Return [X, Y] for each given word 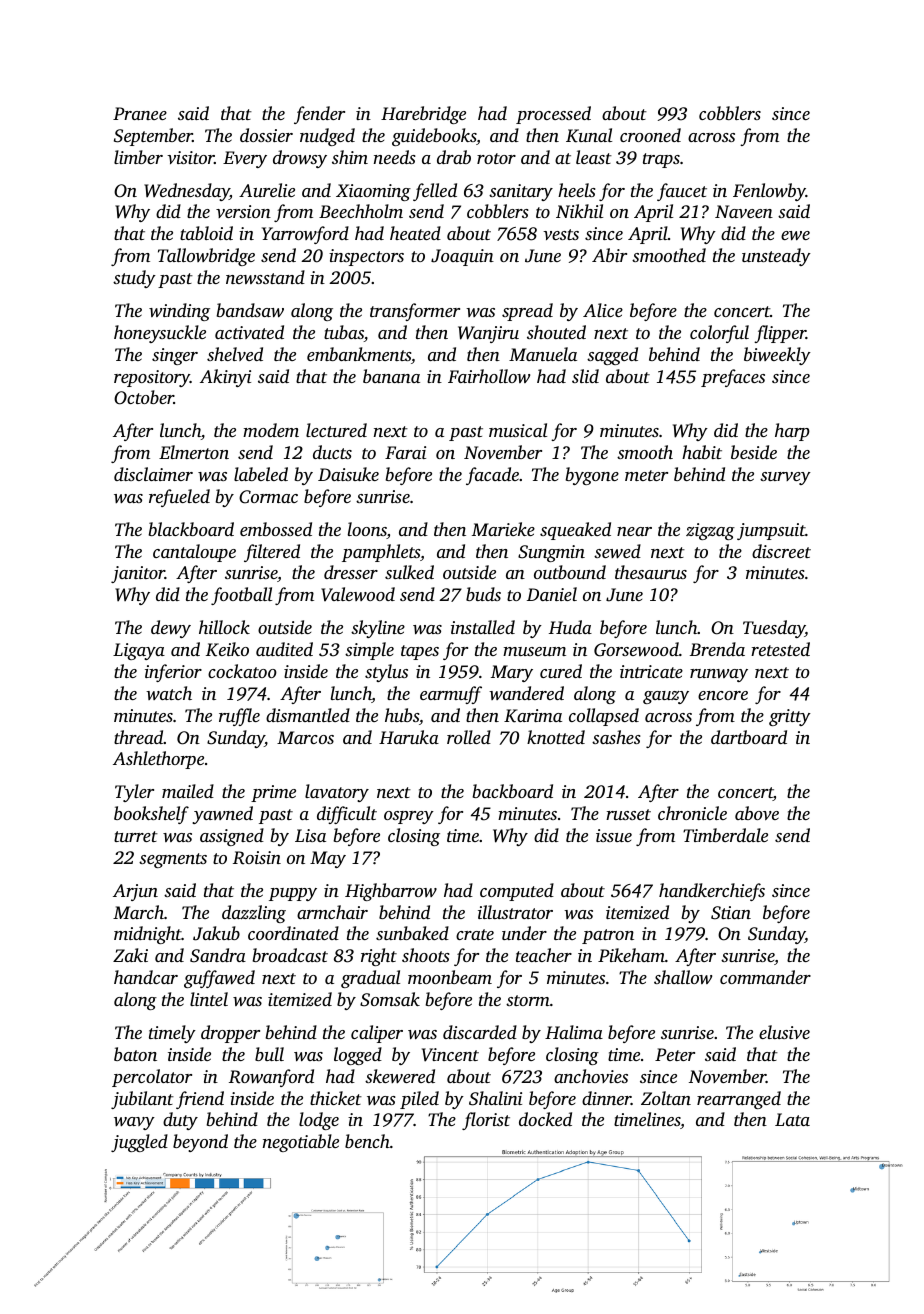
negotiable [301, 1143]
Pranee [140, 113]
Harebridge [423, 115]
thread [139, 737]
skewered [400, 1076]
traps [661, 160]
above [757, 813]
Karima [533, 716]
